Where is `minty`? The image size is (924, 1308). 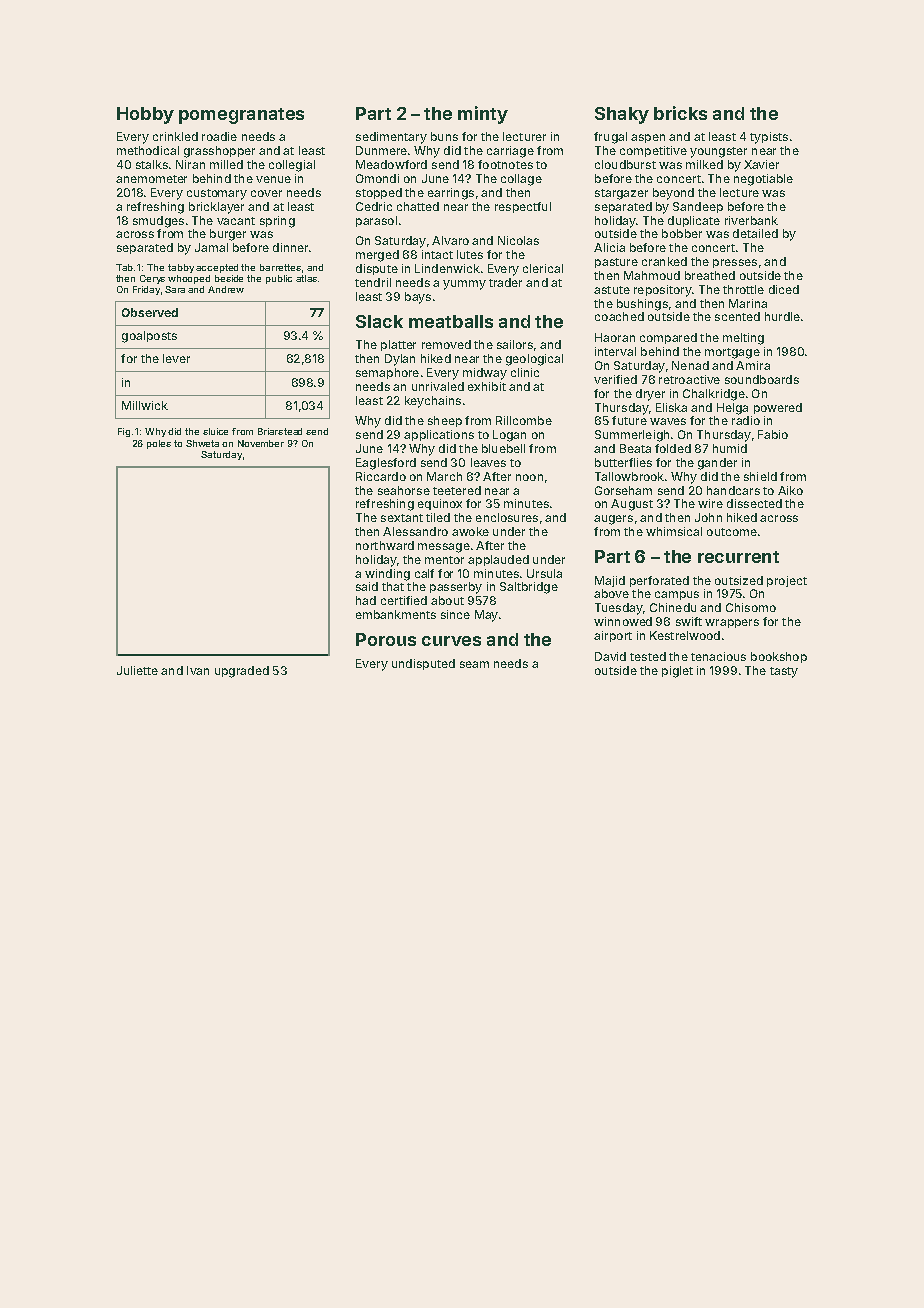
minty is located at coordinates (483, 115).
